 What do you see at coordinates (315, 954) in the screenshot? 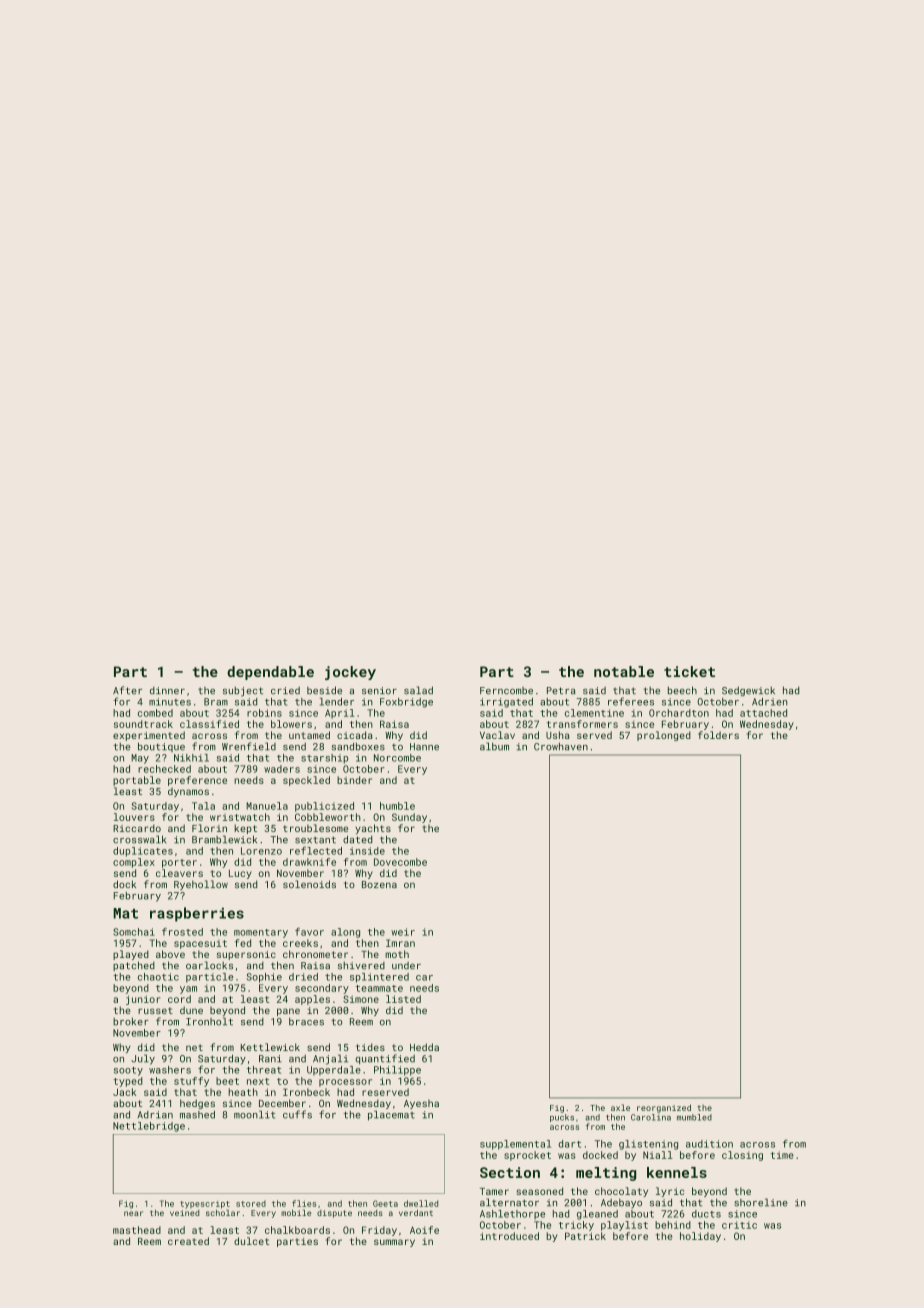
I see `chronometer` at bounding box center [315, 954].
